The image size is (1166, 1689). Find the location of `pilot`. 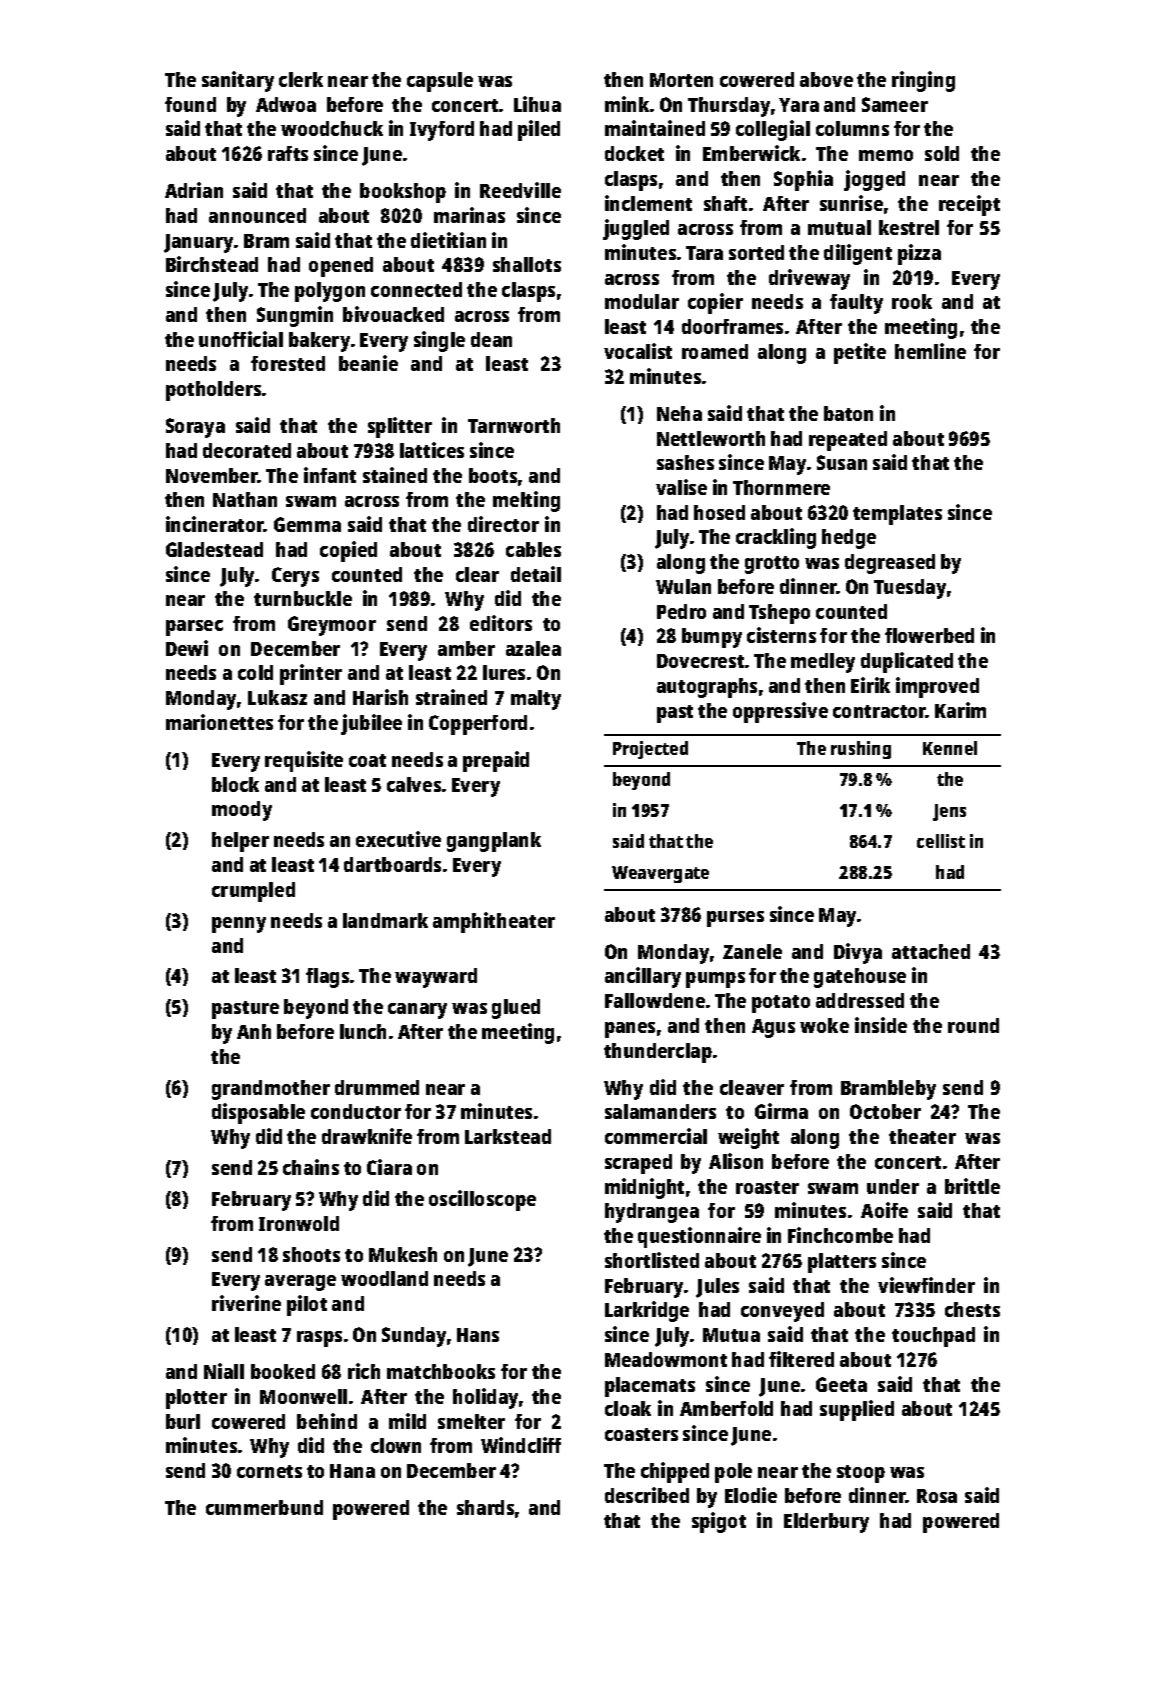

pilot is located at coordinates (307, 1305).
